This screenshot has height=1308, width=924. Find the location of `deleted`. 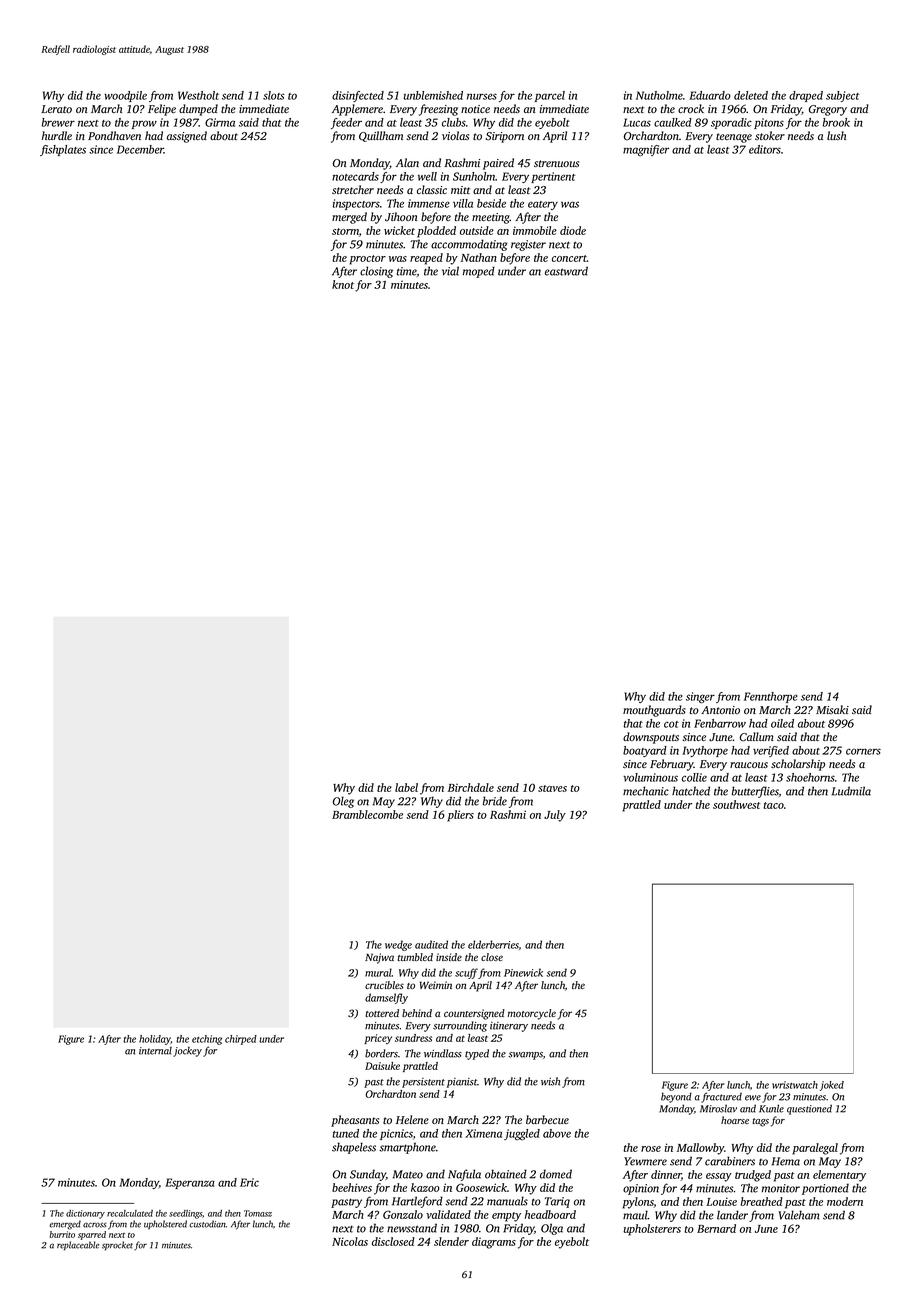

deleted is located at coordinates (751, 95).
